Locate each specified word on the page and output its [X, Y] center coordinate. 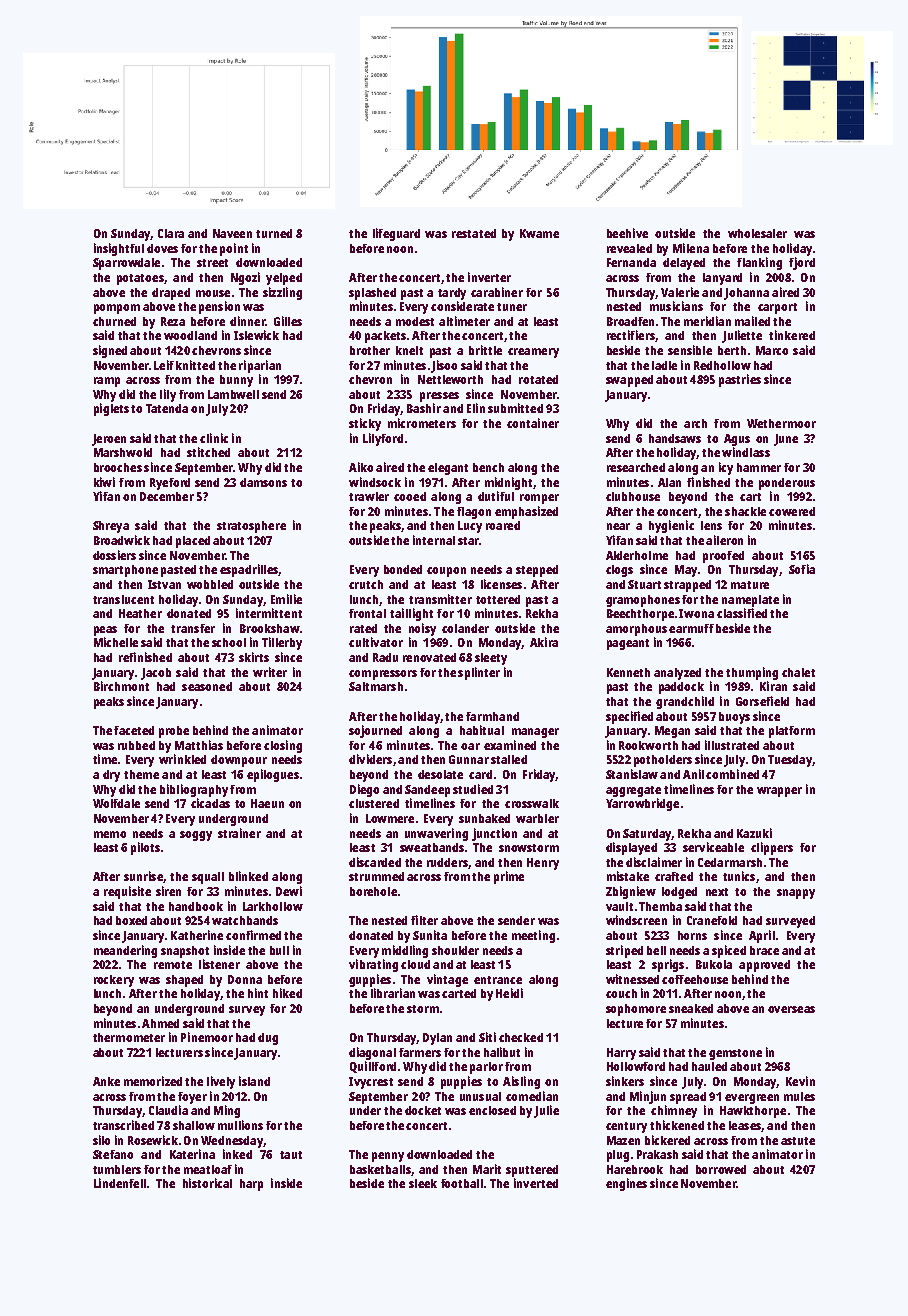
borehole [373, 891]
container [533, 423]
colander [465, 628]
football [462, 1183]
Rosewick [153, 1140]
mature [750, 585]
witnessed [632, 979]
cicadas [210, 803]
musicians [676, 306]
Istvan [164, 584]
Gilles [288, 321]
